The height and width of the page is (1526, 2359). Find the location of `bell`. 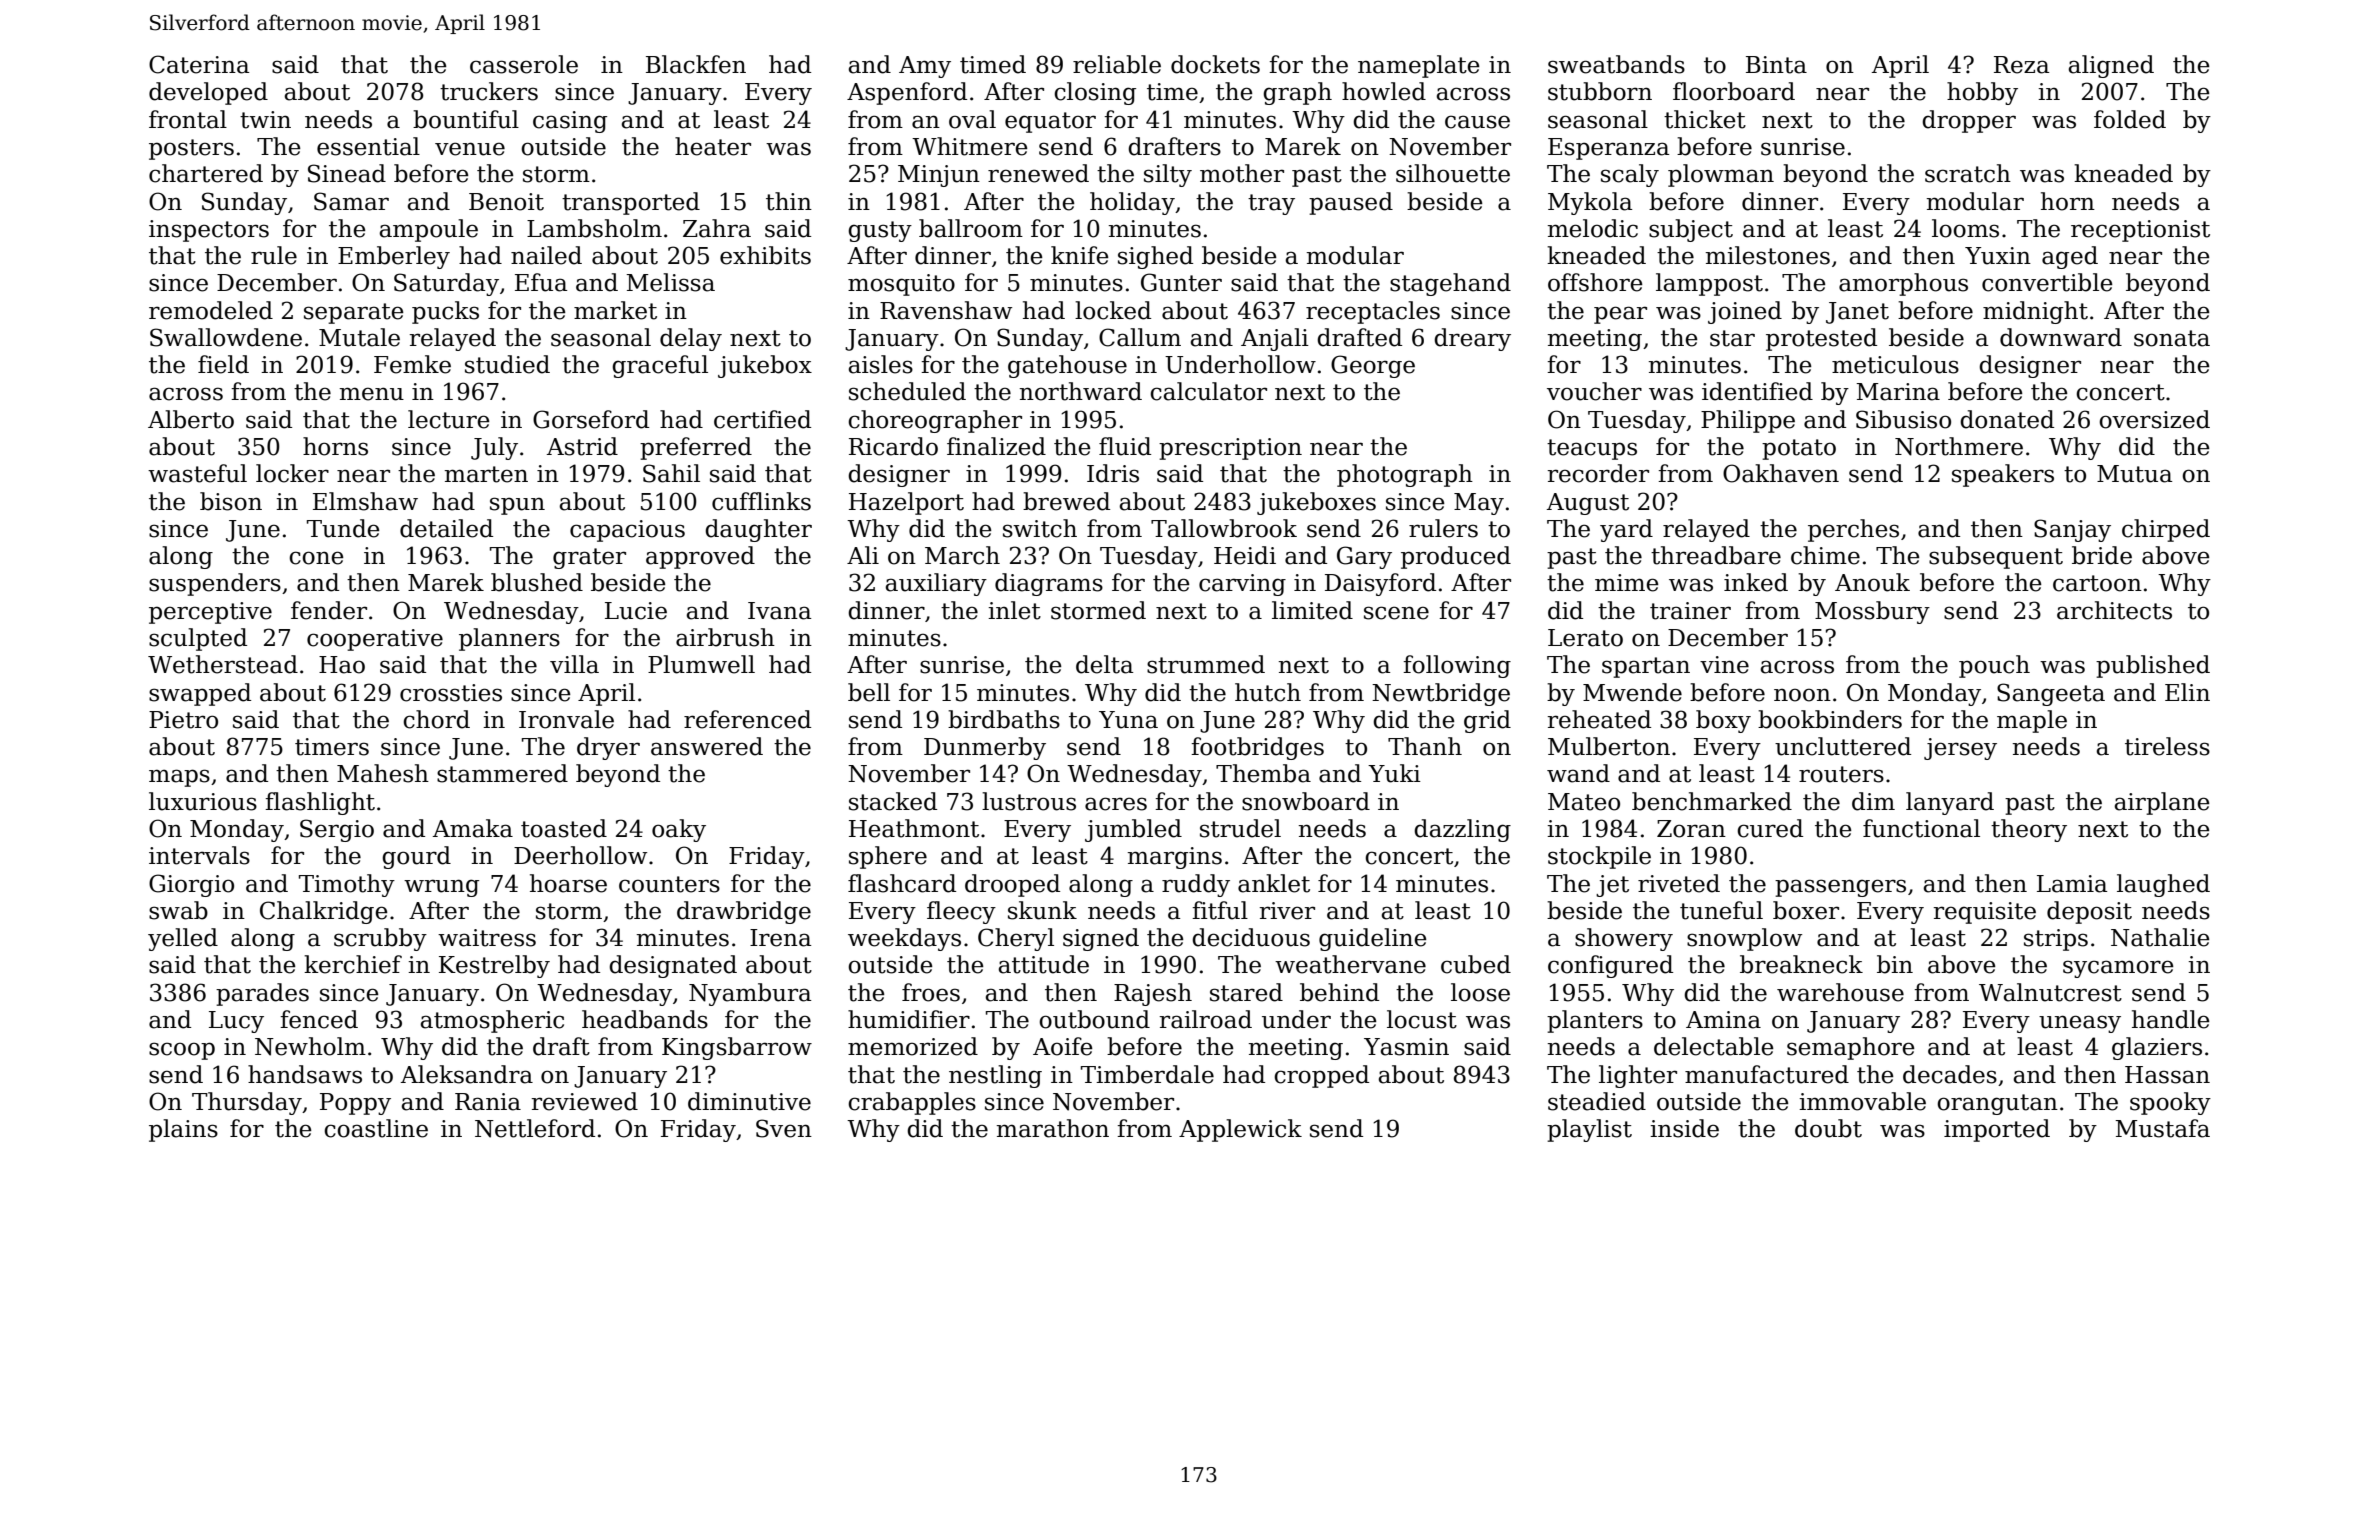

bell is located at coordinates (869, 692).
